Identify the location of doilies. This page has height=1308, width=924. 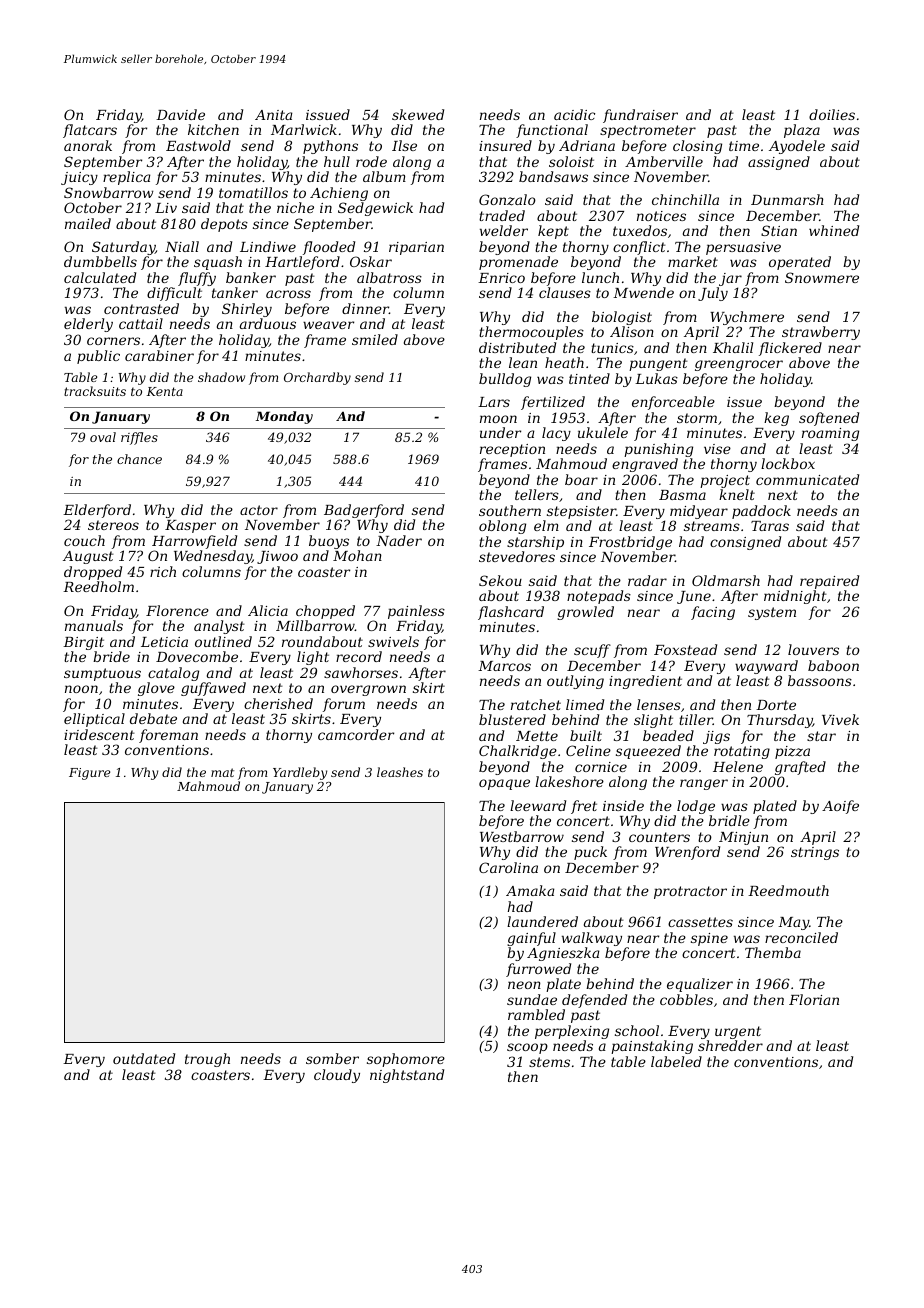
(832, 114).
